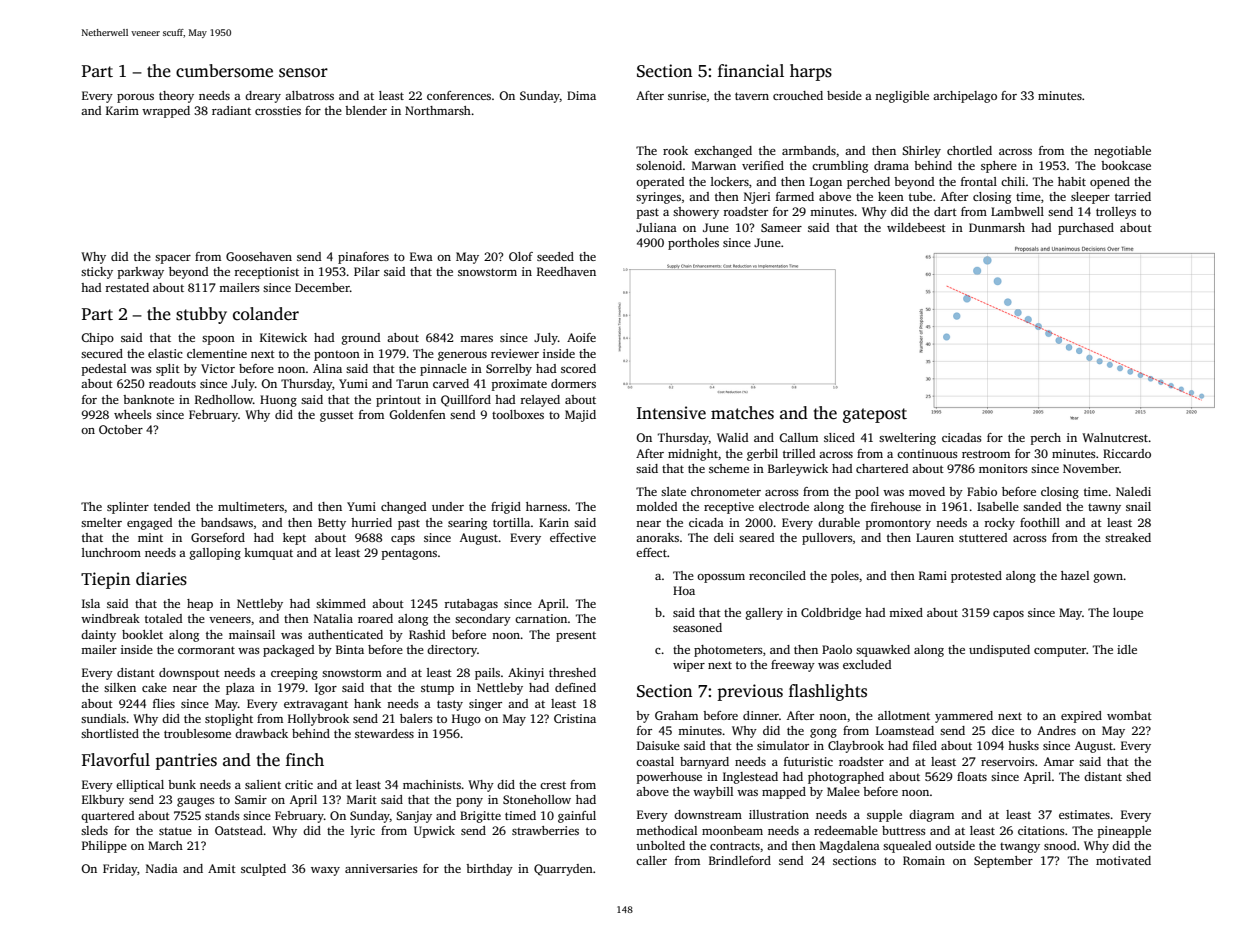 The image size is (1233, 952). Describe the element at coordinates (1086, 229) in the screenshot. I see `purchased` at that location.
